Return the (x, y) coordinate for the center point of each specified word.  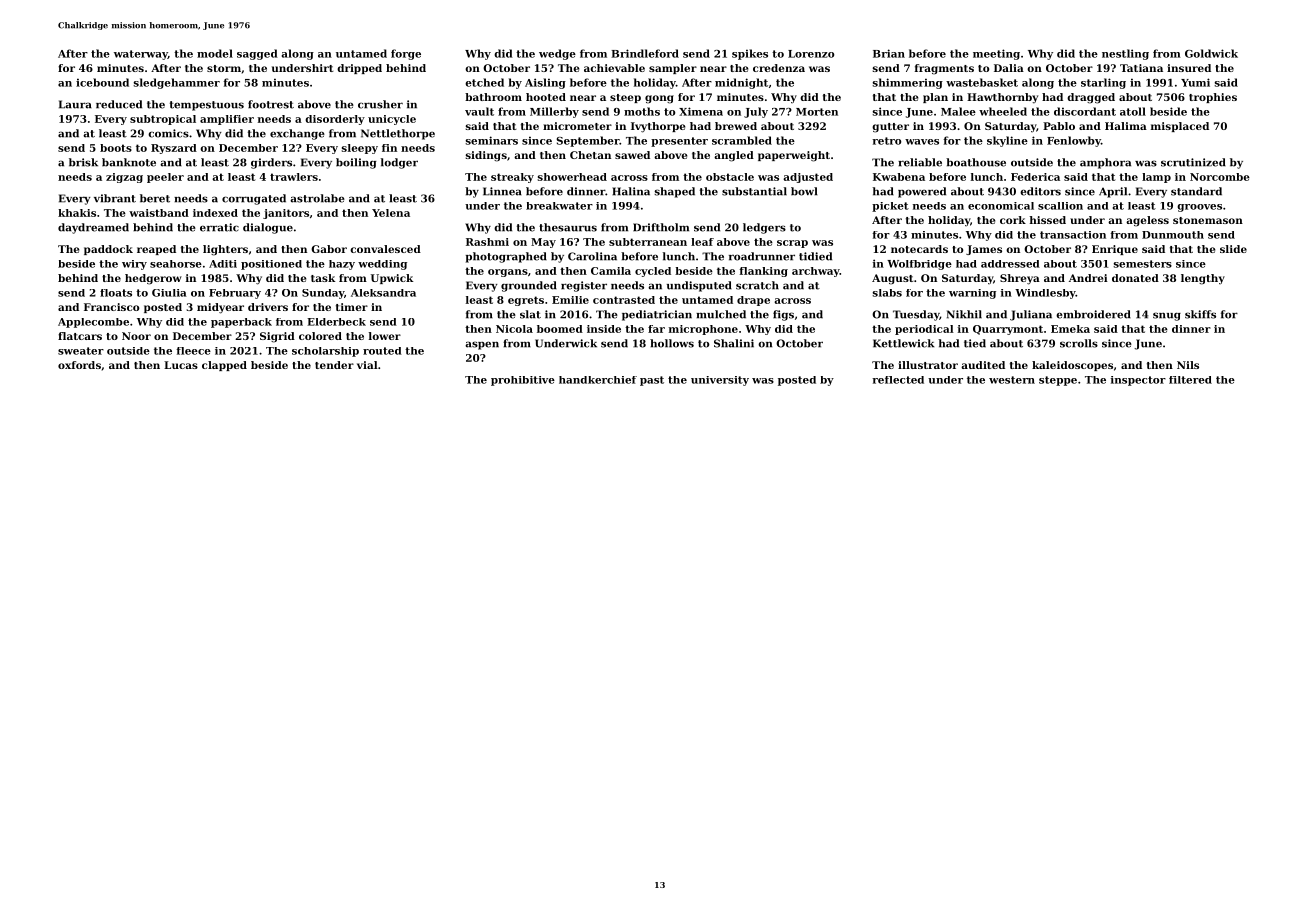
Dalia (1009, 68)
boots (116, 148)
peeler (165, 178)
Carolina (592, 256)
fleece (193, 351)
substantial (754, 191)
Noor (136, 336)
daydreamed (93, 228)
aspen (482, 345)
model (215, 53)
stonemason (1208, 220)
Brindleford (645, 53)
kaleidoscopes (1072, 366)
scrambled (742, 140)
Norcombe (1220, 177)
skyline (1007, 141)
